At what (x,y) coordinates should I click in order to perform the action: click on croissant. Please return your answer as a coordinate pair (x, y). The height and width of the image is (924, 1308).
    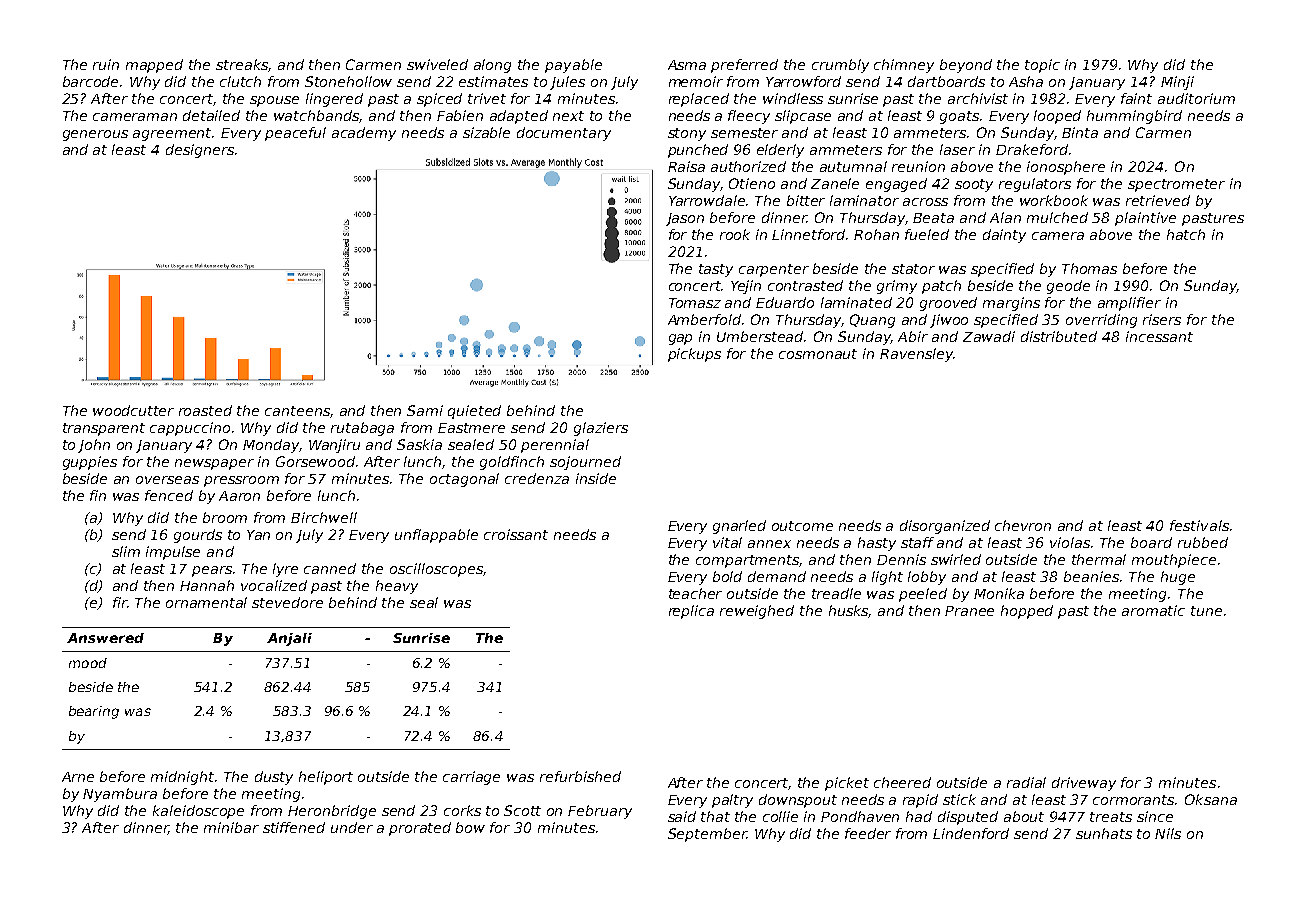
    Looking at the image, I should click on (516, 534).
